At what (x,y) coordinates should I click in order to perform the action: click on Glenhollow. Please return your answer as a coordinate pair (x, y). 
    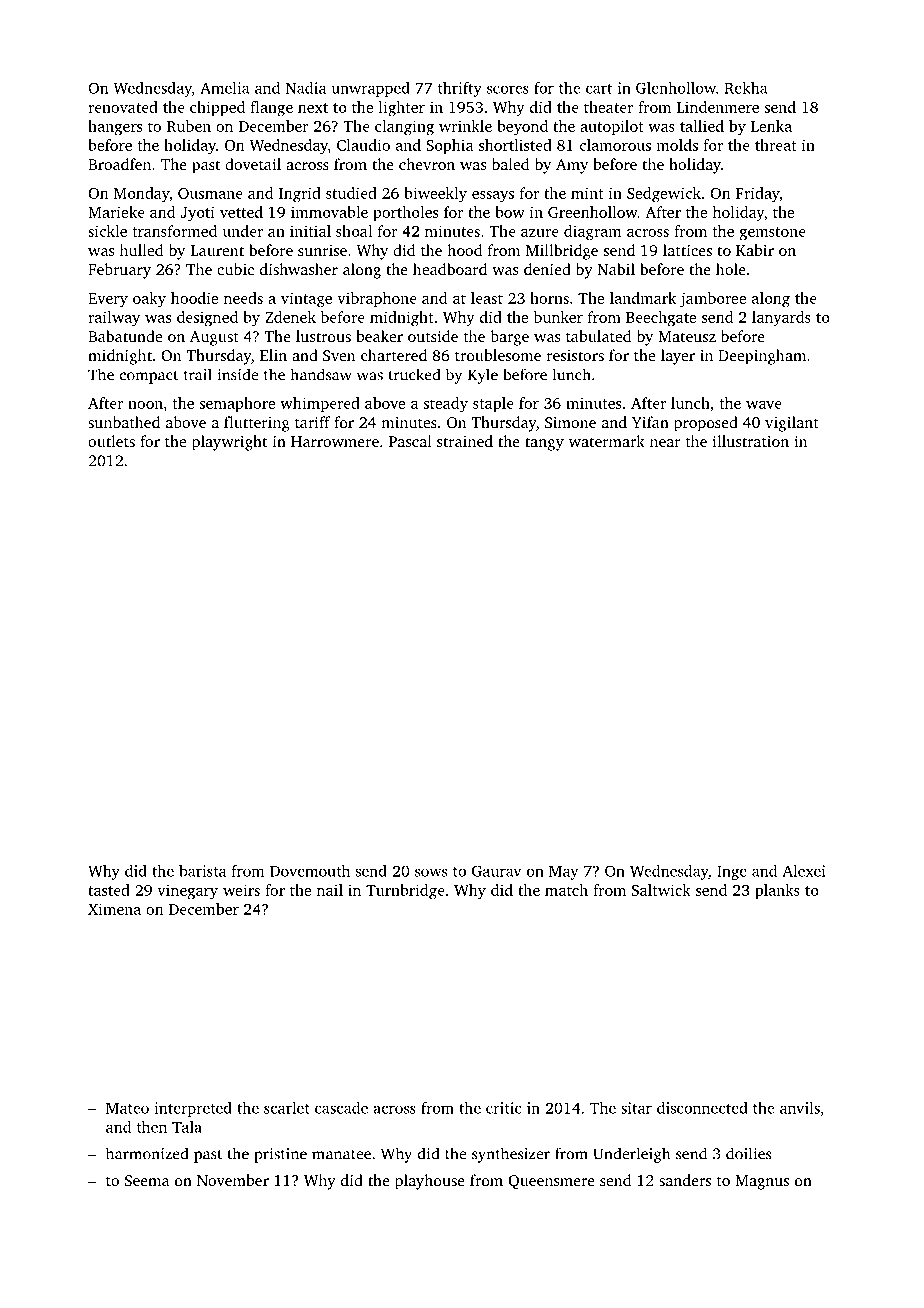
    Looking at the image, I should click on (676, 88).
